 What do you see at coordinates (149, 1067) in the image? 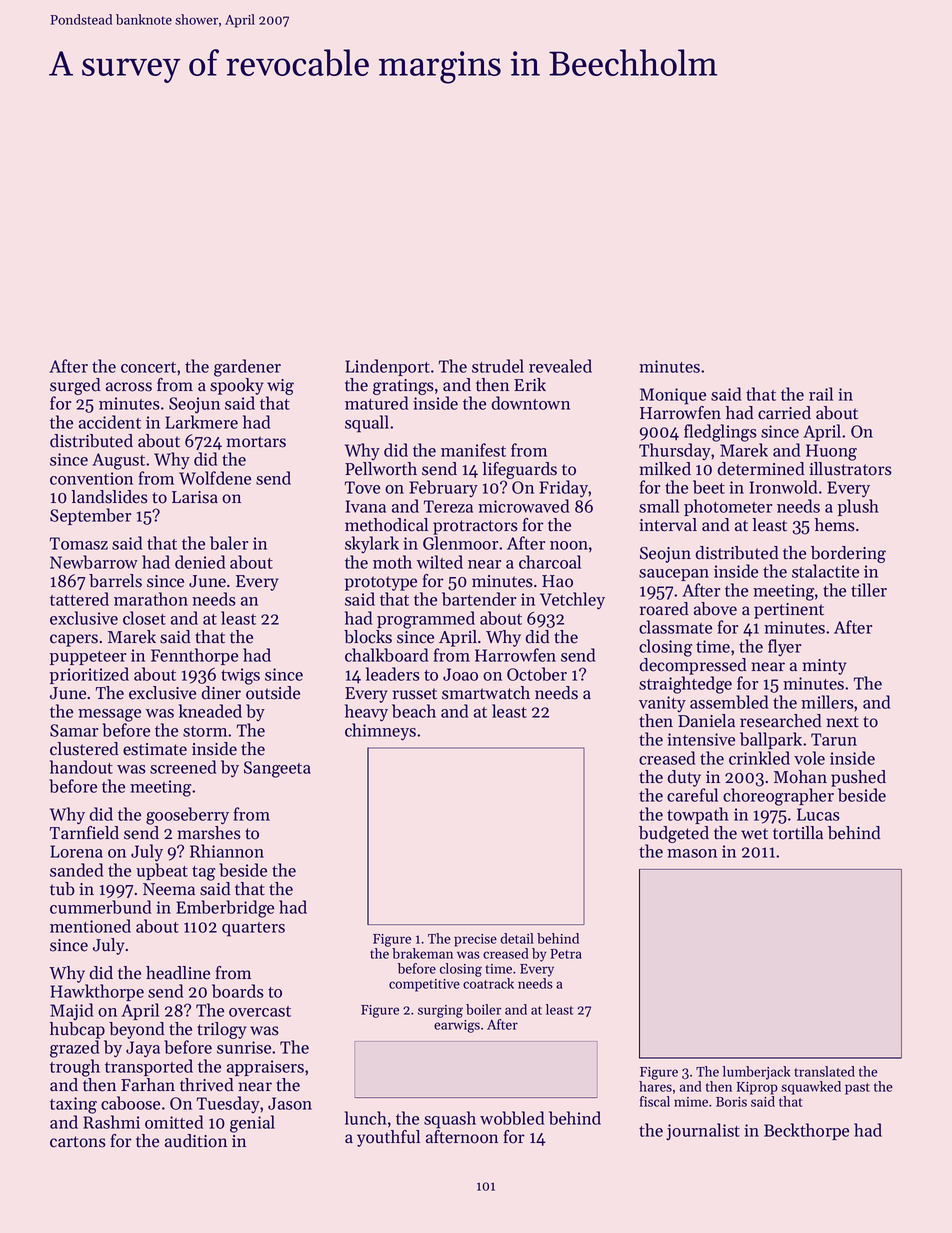
I see `transported` at bounding box center [149, 1067].
